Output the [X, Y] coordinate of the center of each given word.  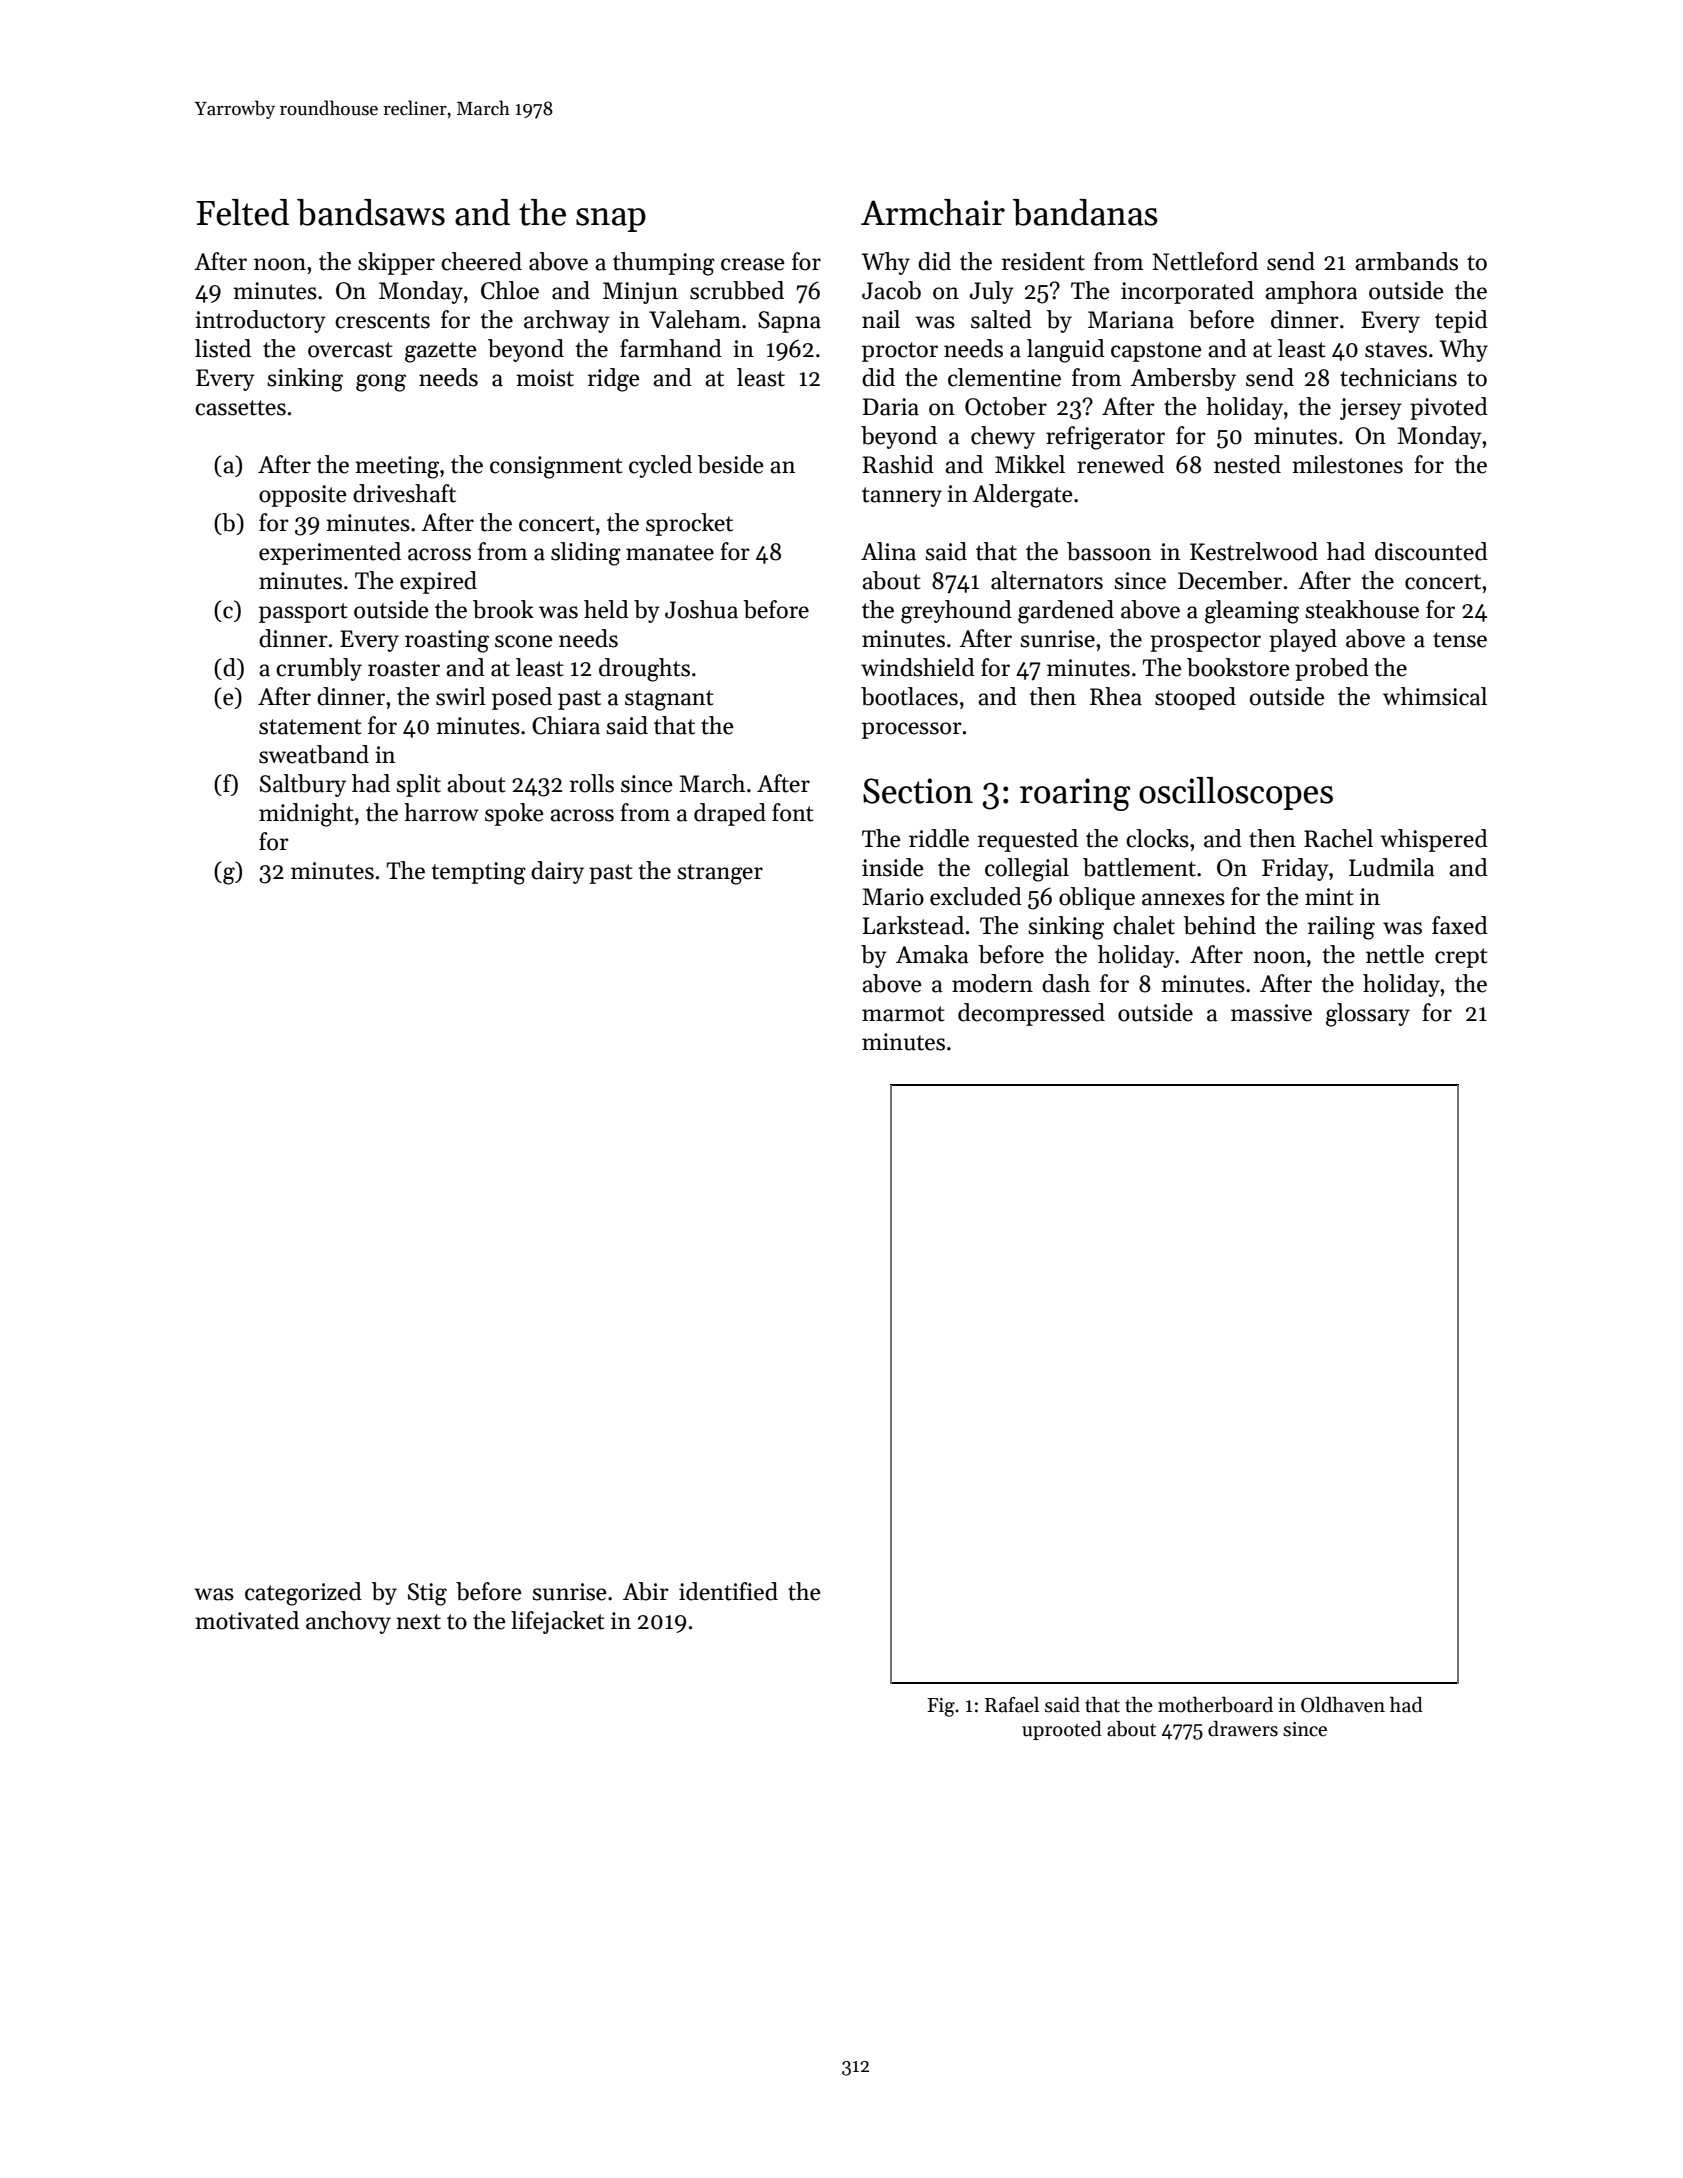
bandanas [1085, 212]
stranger [720, 874]
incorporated [1187, 292]
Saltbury [303, 785]
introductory [260, 321]
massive [1271, 1013]
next [418, 1622]
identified [728, 1591]
